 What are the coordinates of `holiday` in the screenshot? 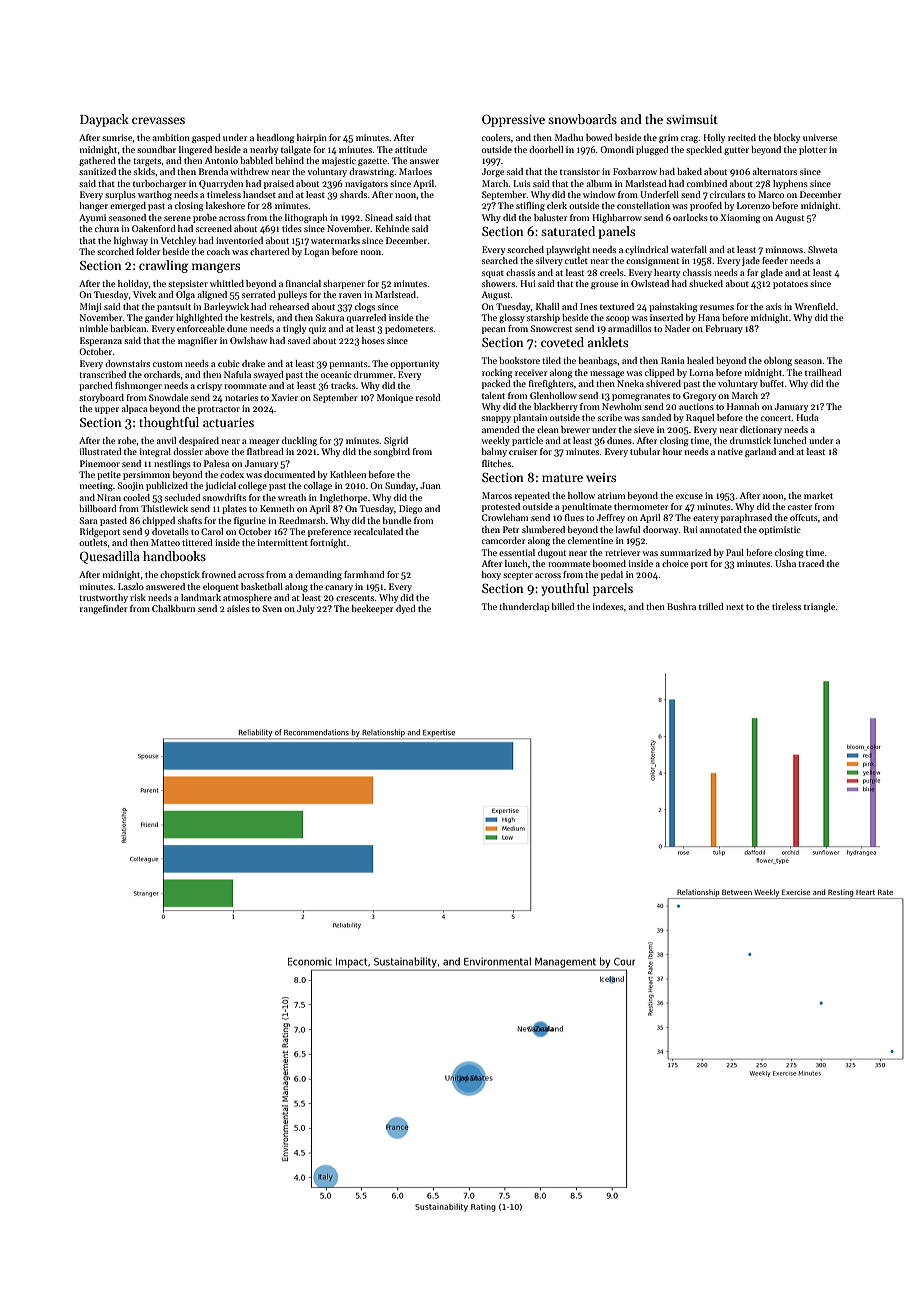 It's located at (133, 284).
